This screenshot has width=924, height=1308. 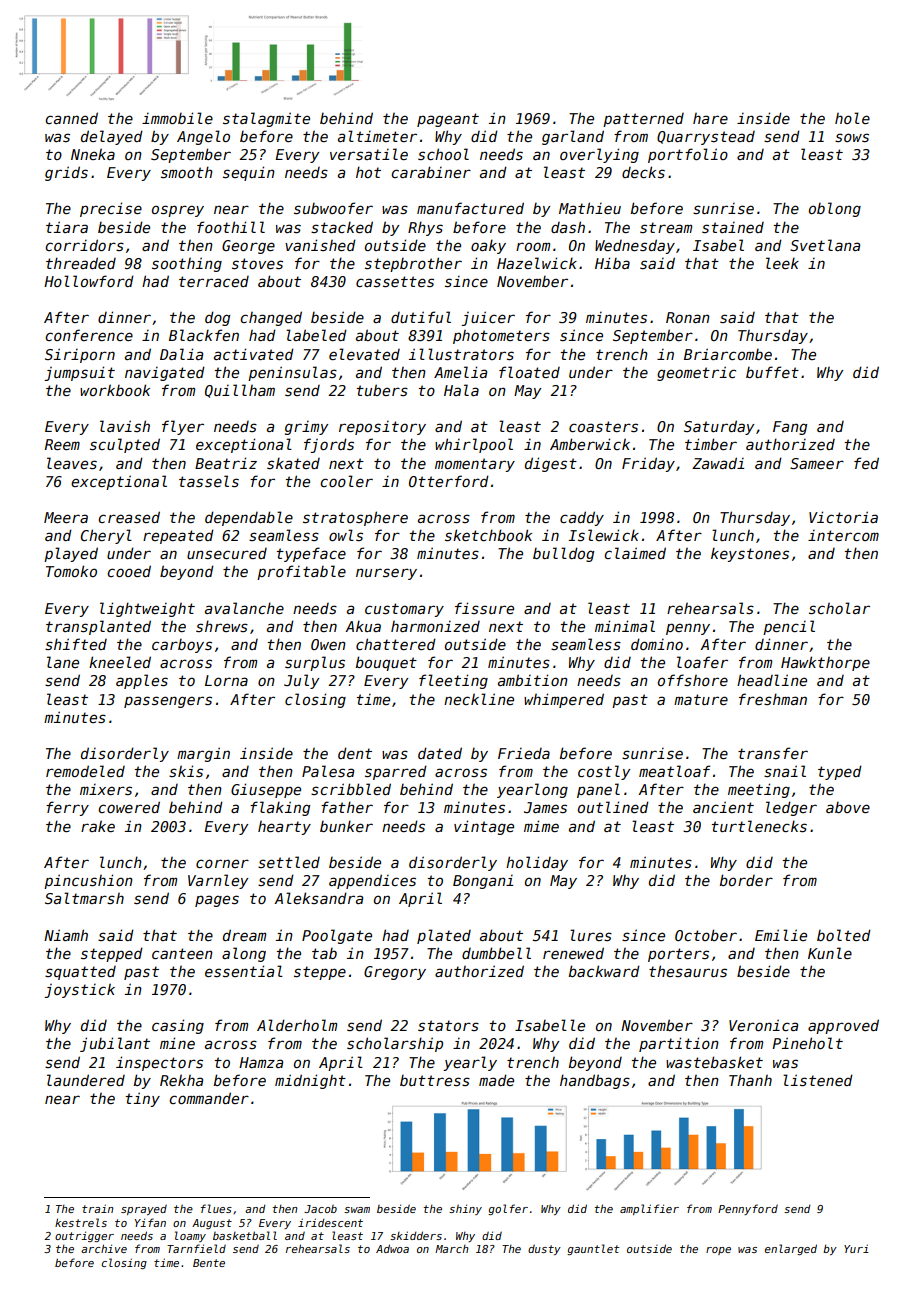 I want to click on Bente, so click(x=209, y=1263).
